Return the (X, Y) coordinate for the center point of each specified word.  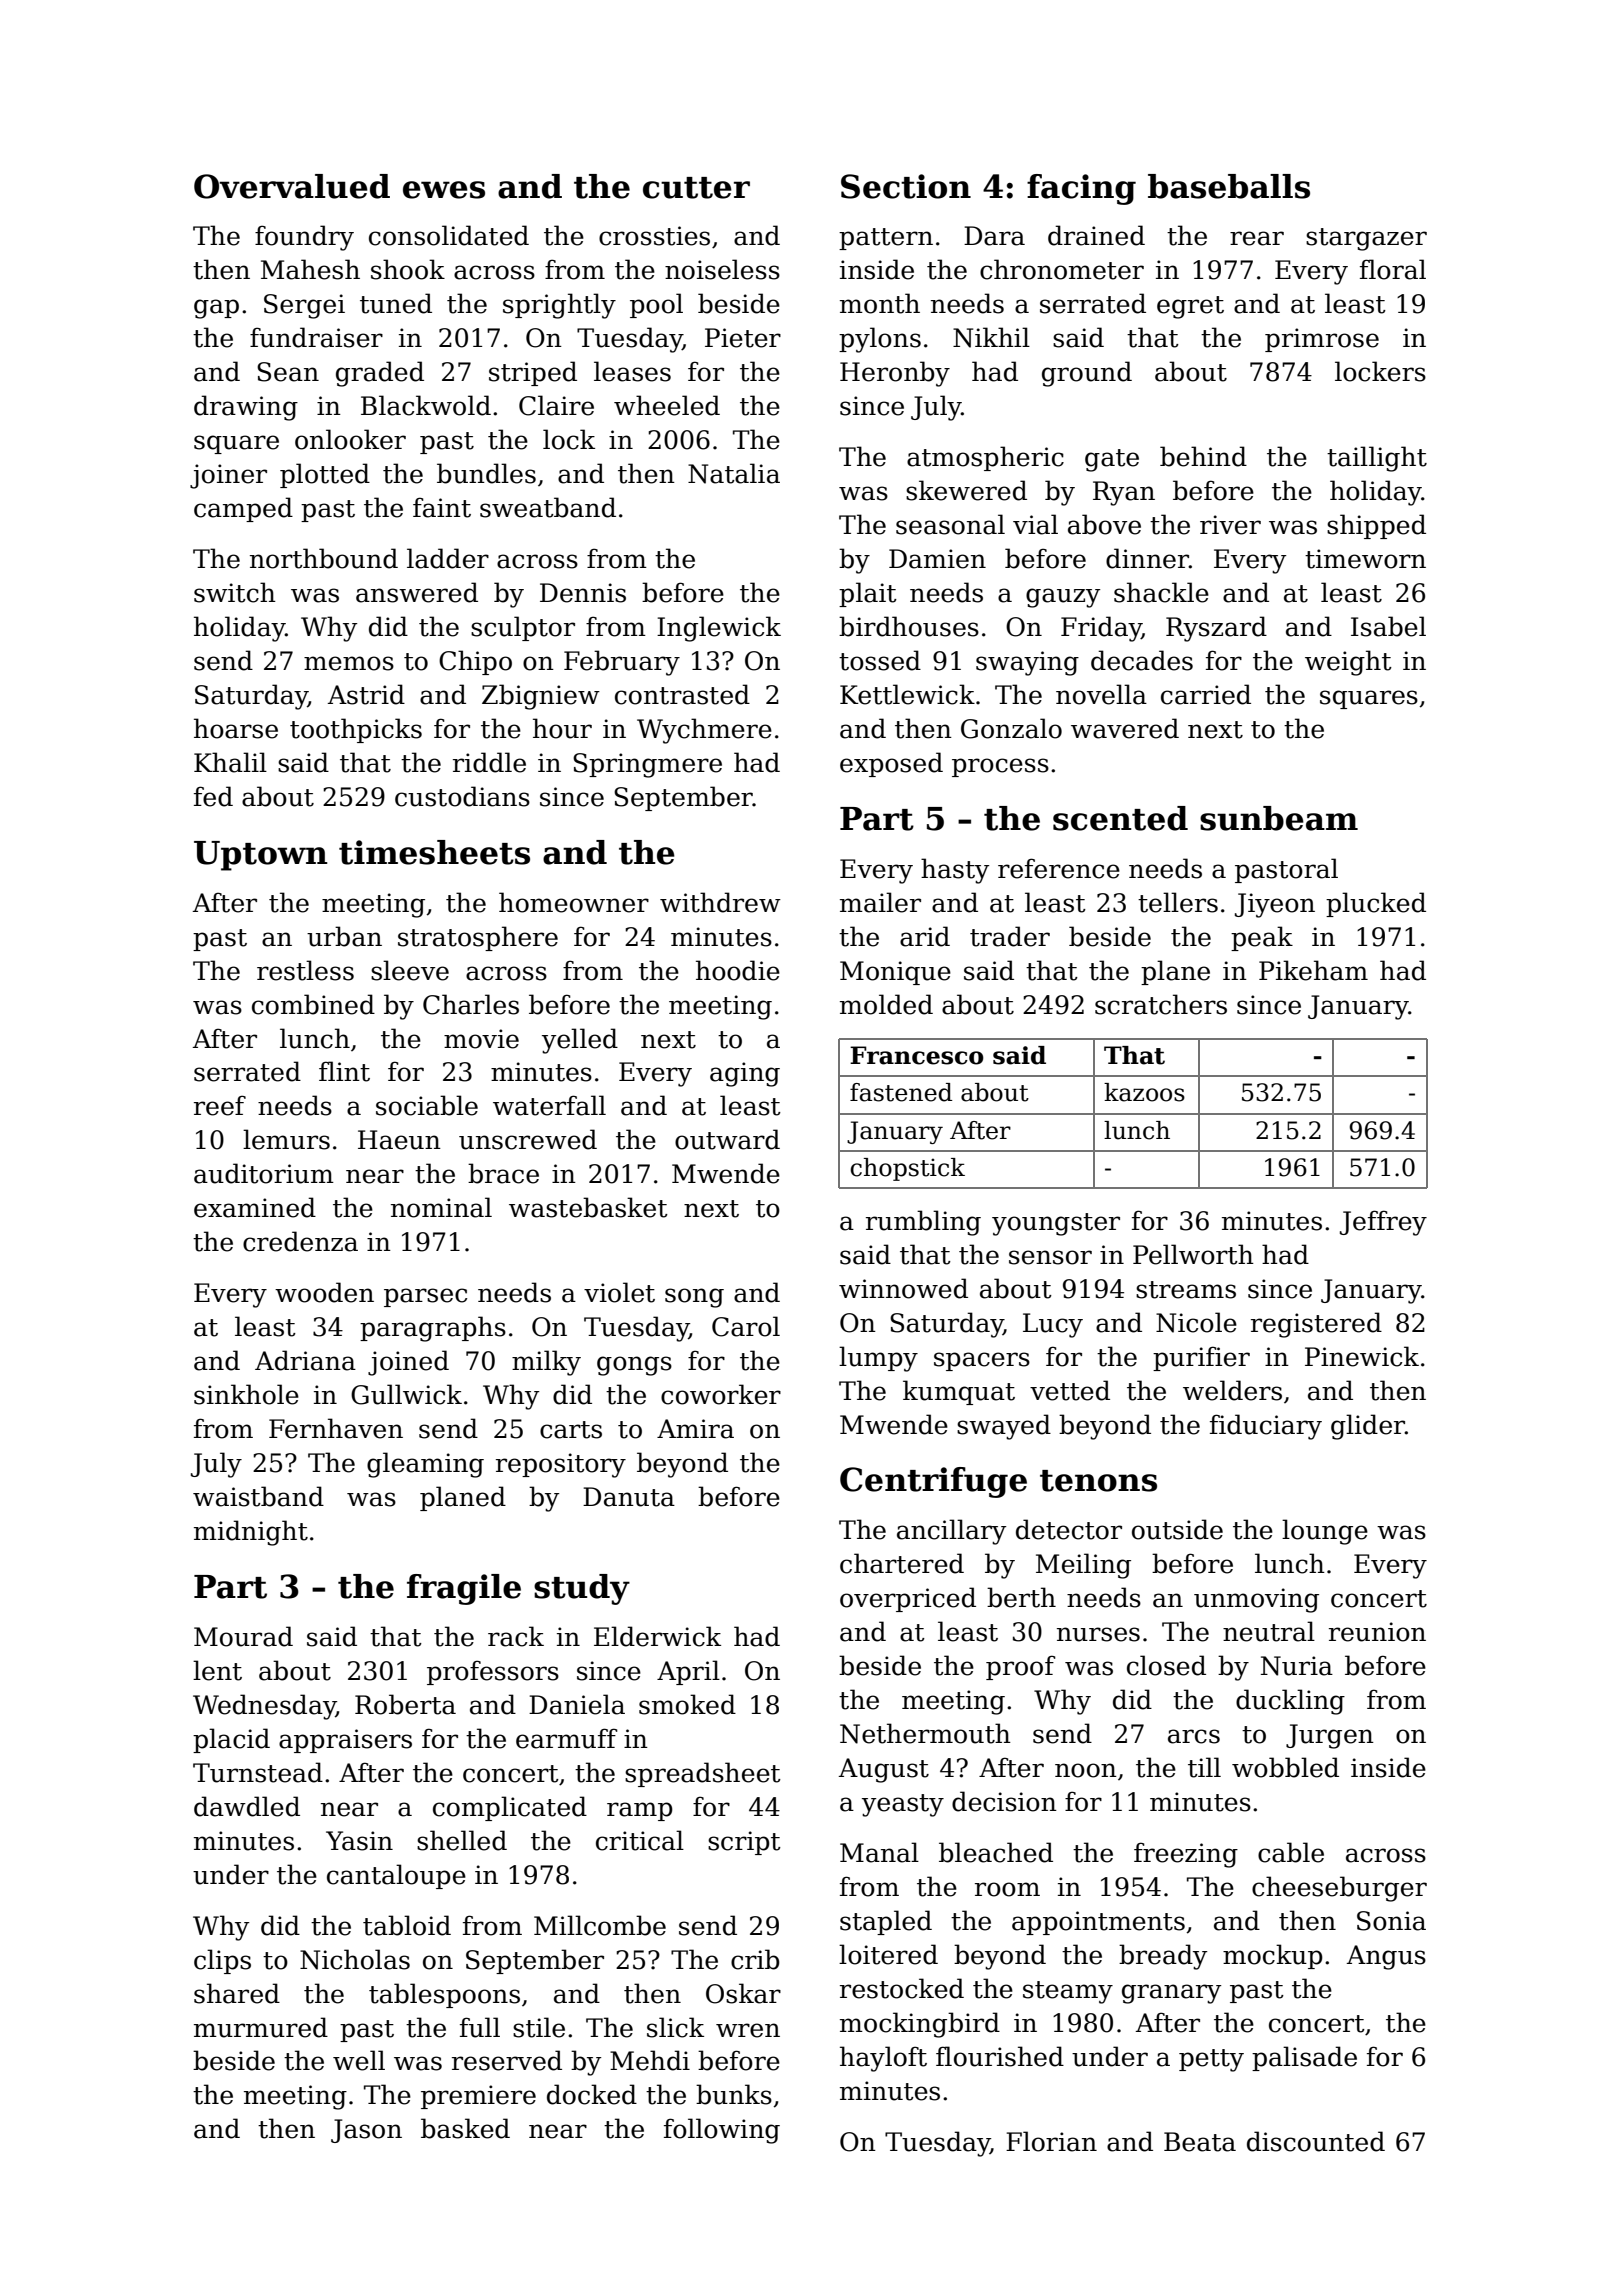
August (884, 1770)
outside (1177, 1529)
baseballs (1229, 186)
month (880, 303)
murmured (261, 2027)
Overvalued (292, 186)
